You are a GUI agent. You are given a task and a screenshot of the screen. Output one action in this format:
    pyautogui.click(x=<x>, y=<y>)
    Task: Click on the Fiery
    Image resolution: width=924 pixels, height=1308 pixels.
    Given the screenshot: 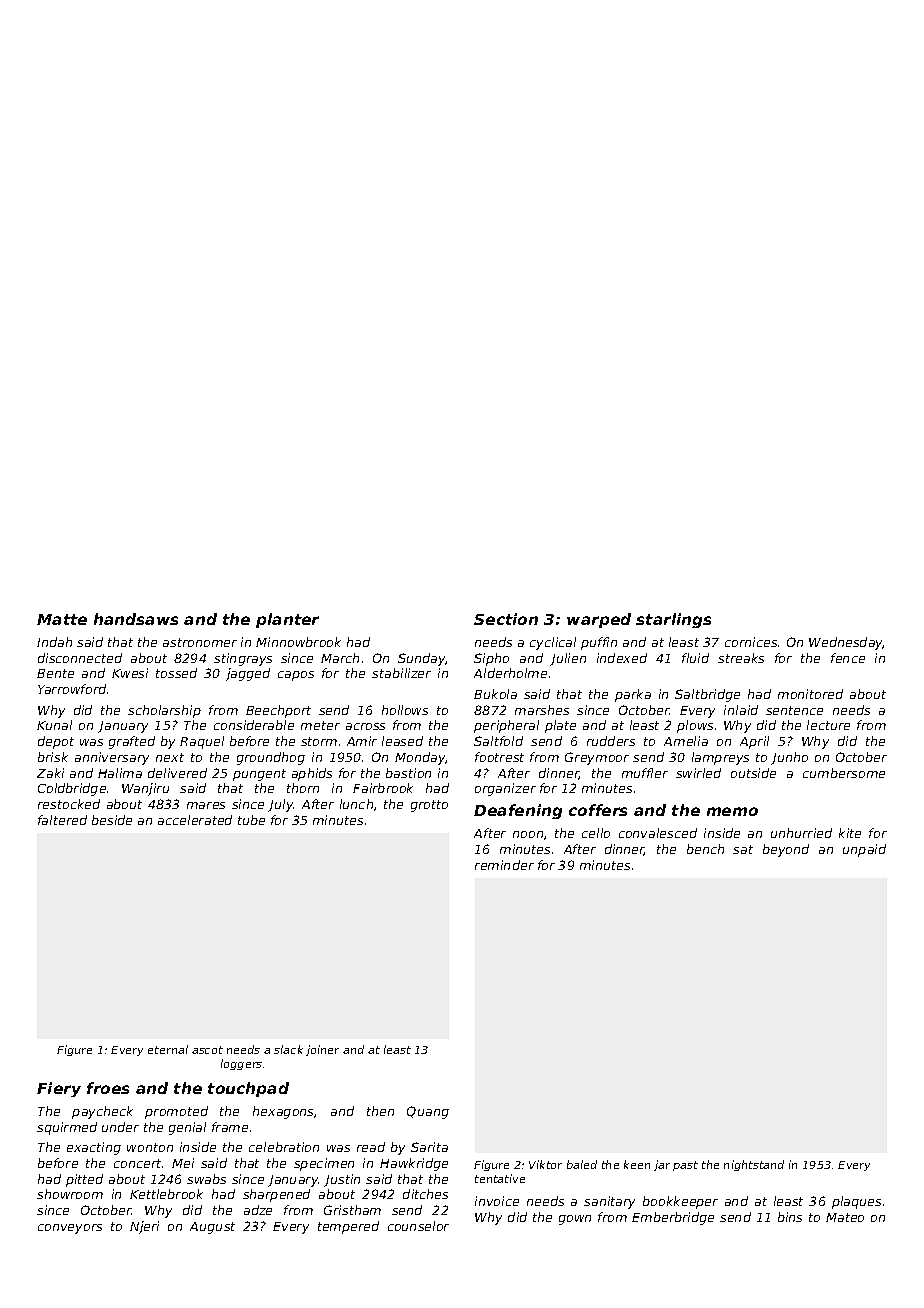 What is the action you would take?
    pyautogui.click(x=59, y=1089)
